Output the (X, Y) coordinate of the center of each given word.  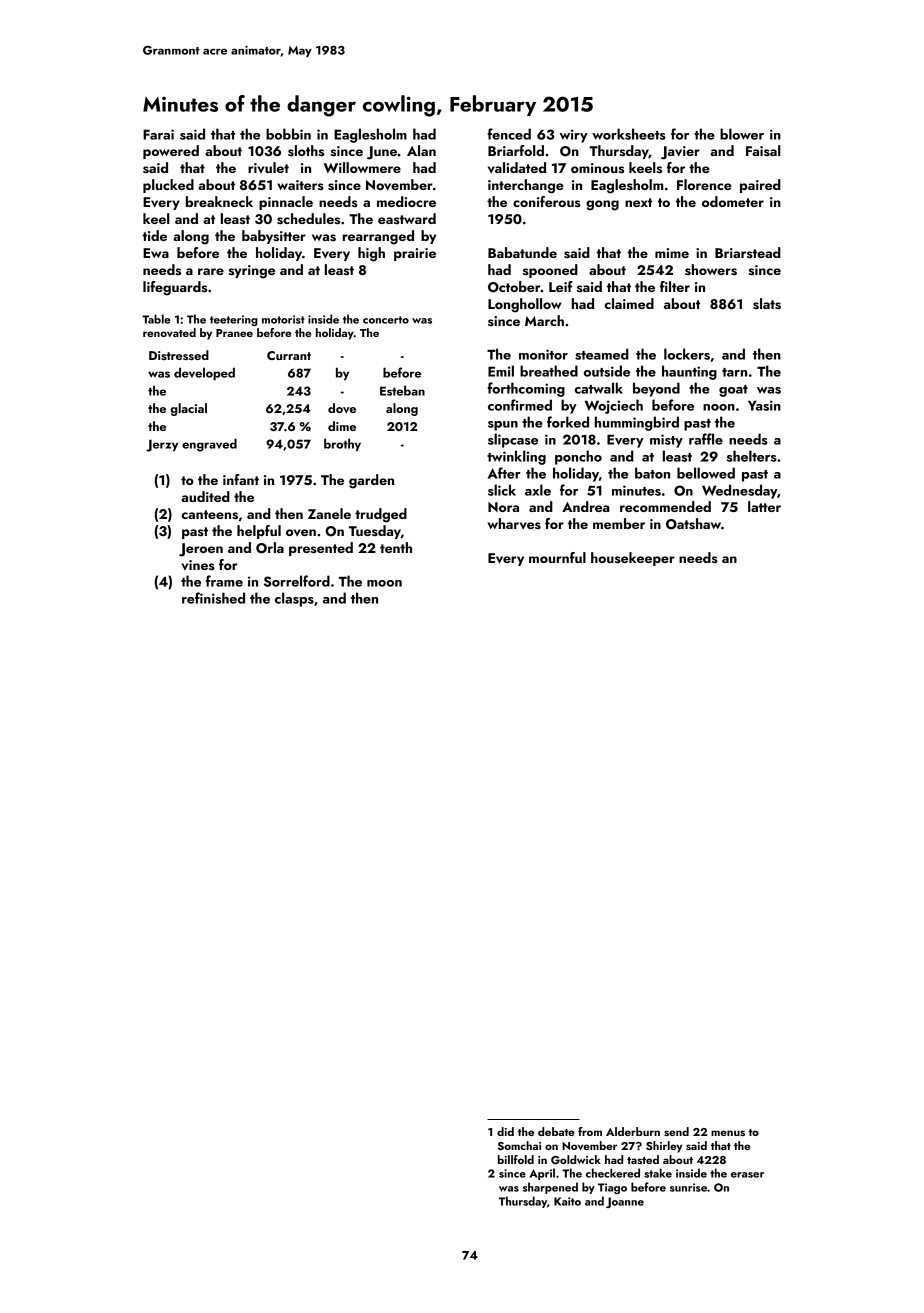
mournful (557, 557)
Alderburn (633, 1131)
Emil (501, 371)
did (505, 1131)
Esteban (402, 390)
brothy (342, 445)
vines (198, 565)
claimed (629, 303)
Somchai (519, 1145)
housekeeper (633, 559)
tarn (734, 372)
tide (154, 235)
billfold (516, 1159)
